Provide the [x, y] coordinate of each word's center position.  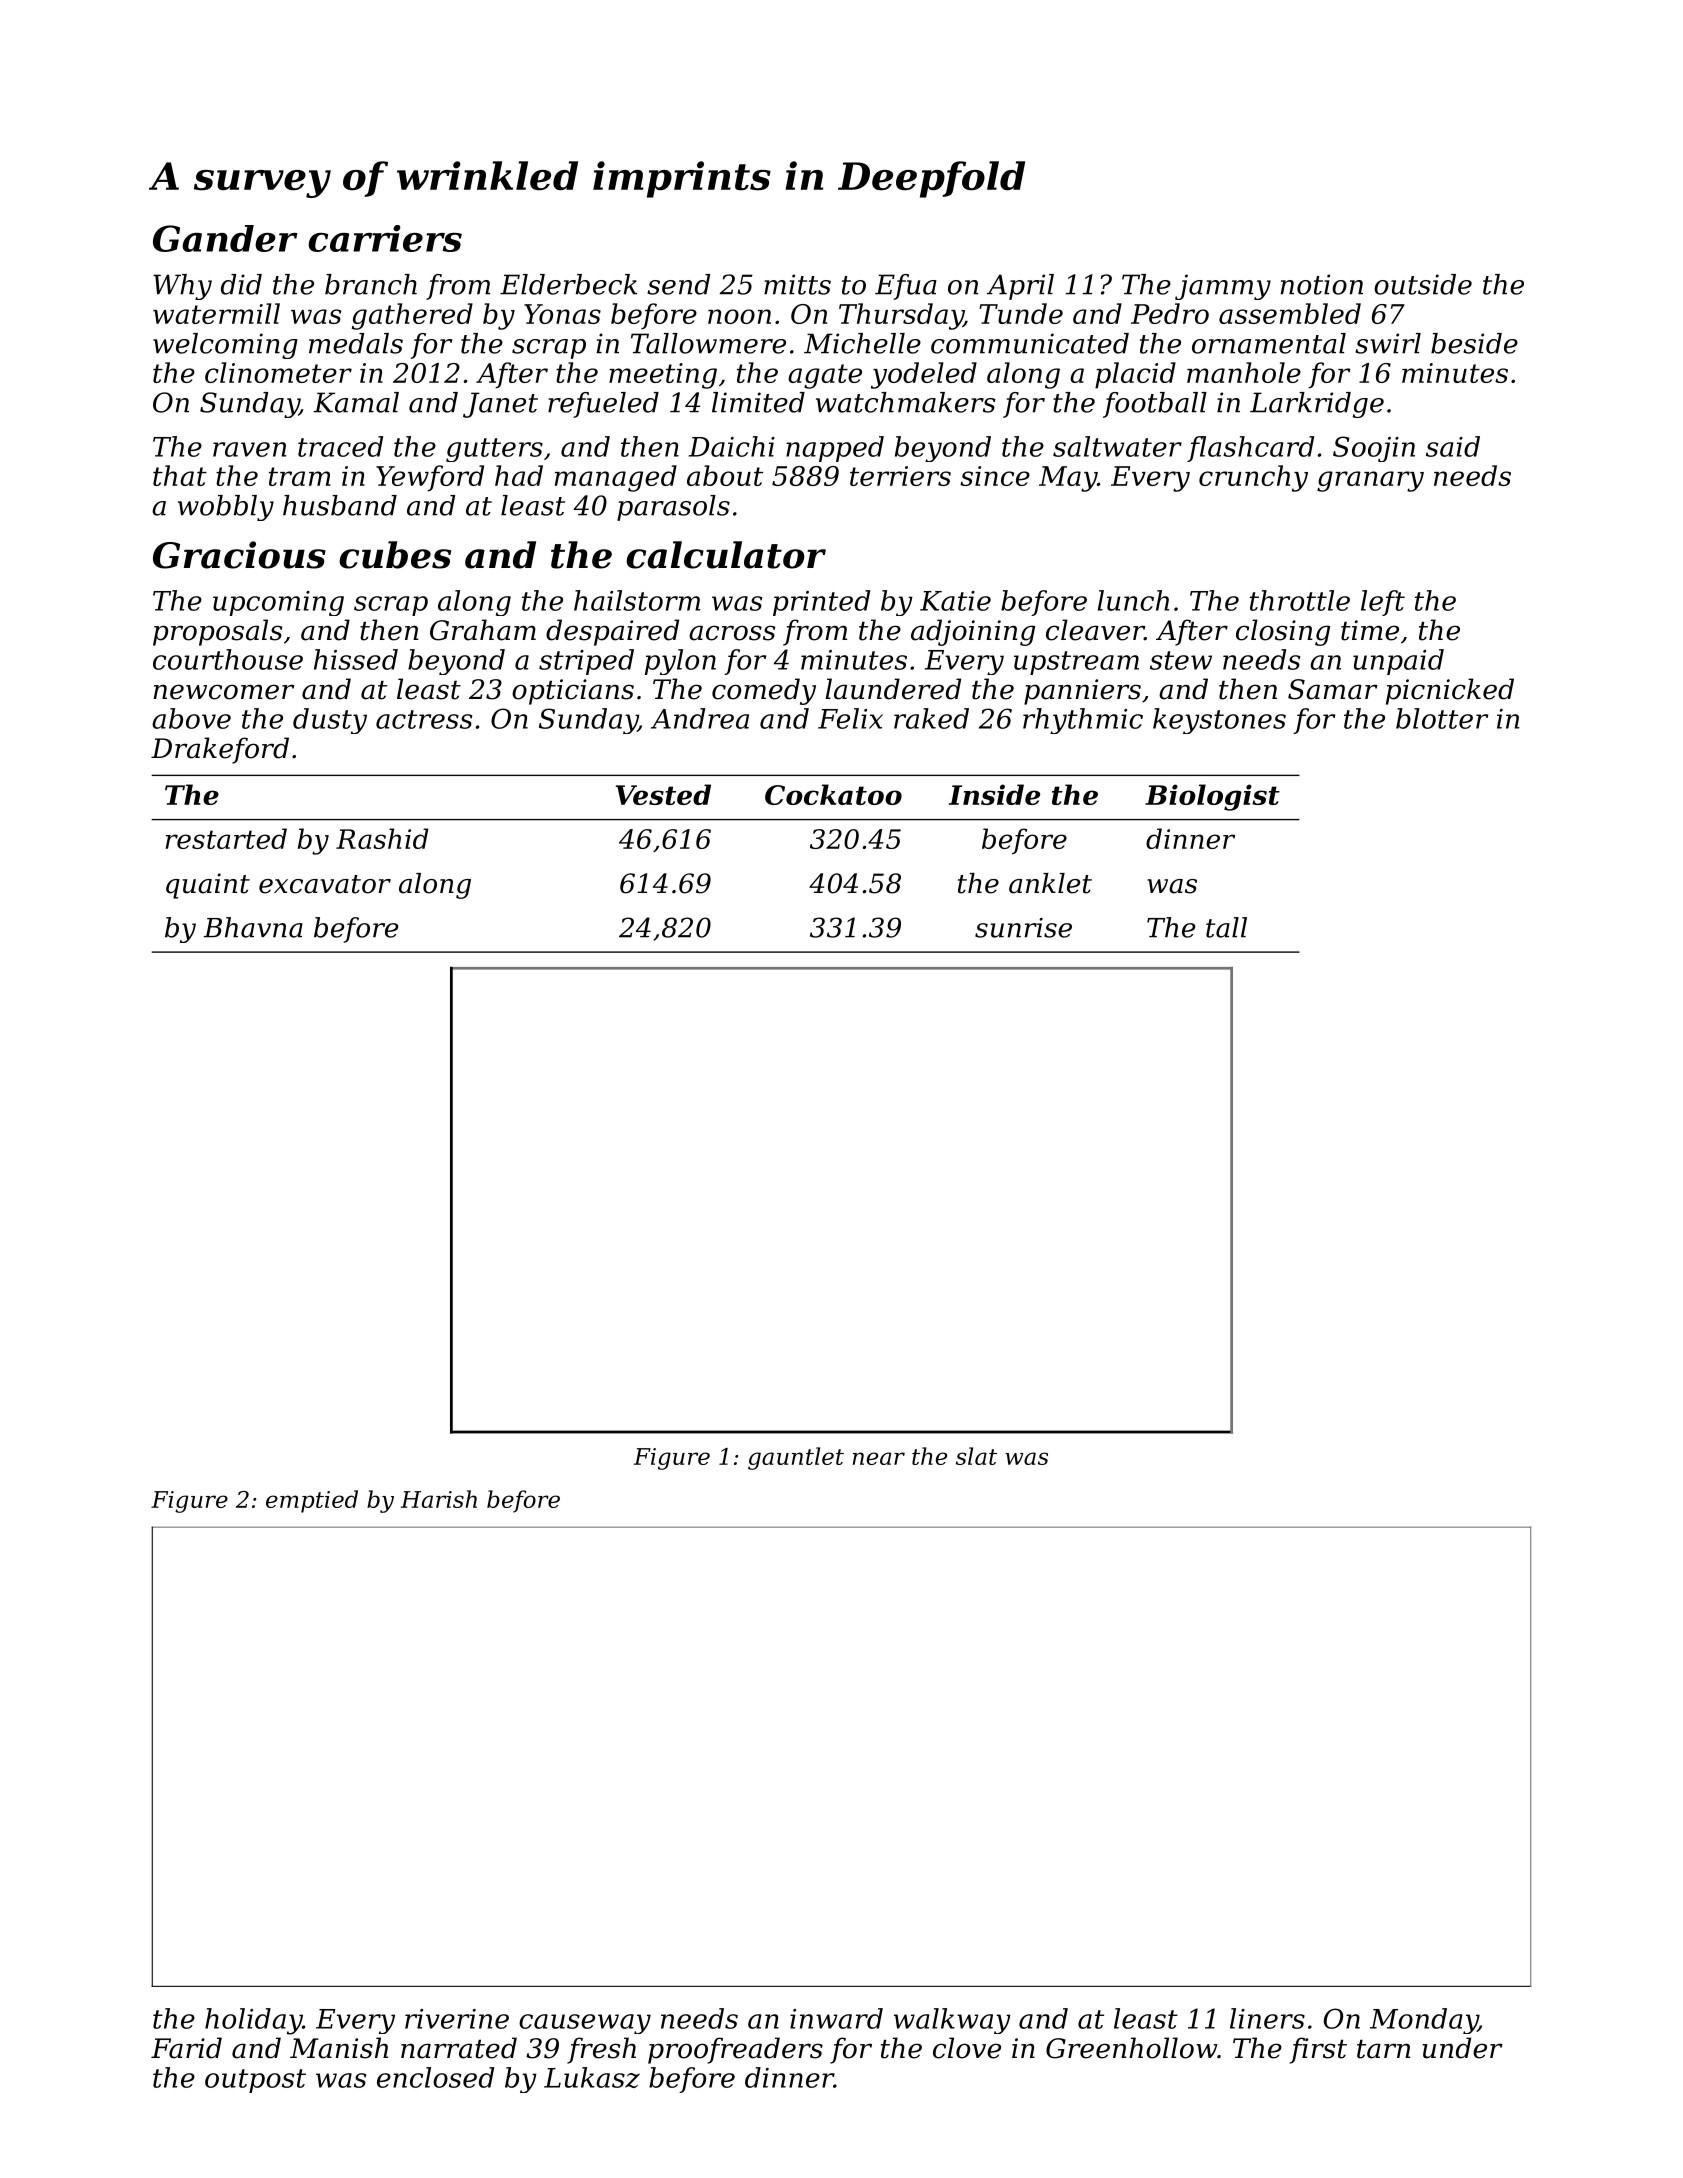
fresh [601, 2050]
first [1318, 2050]
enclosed [435, 2077]
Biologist [1212, 797]
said [1453, 446]
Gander [225, 238]
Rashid [382, 838]
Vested [663, 794]
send [678, 284]
